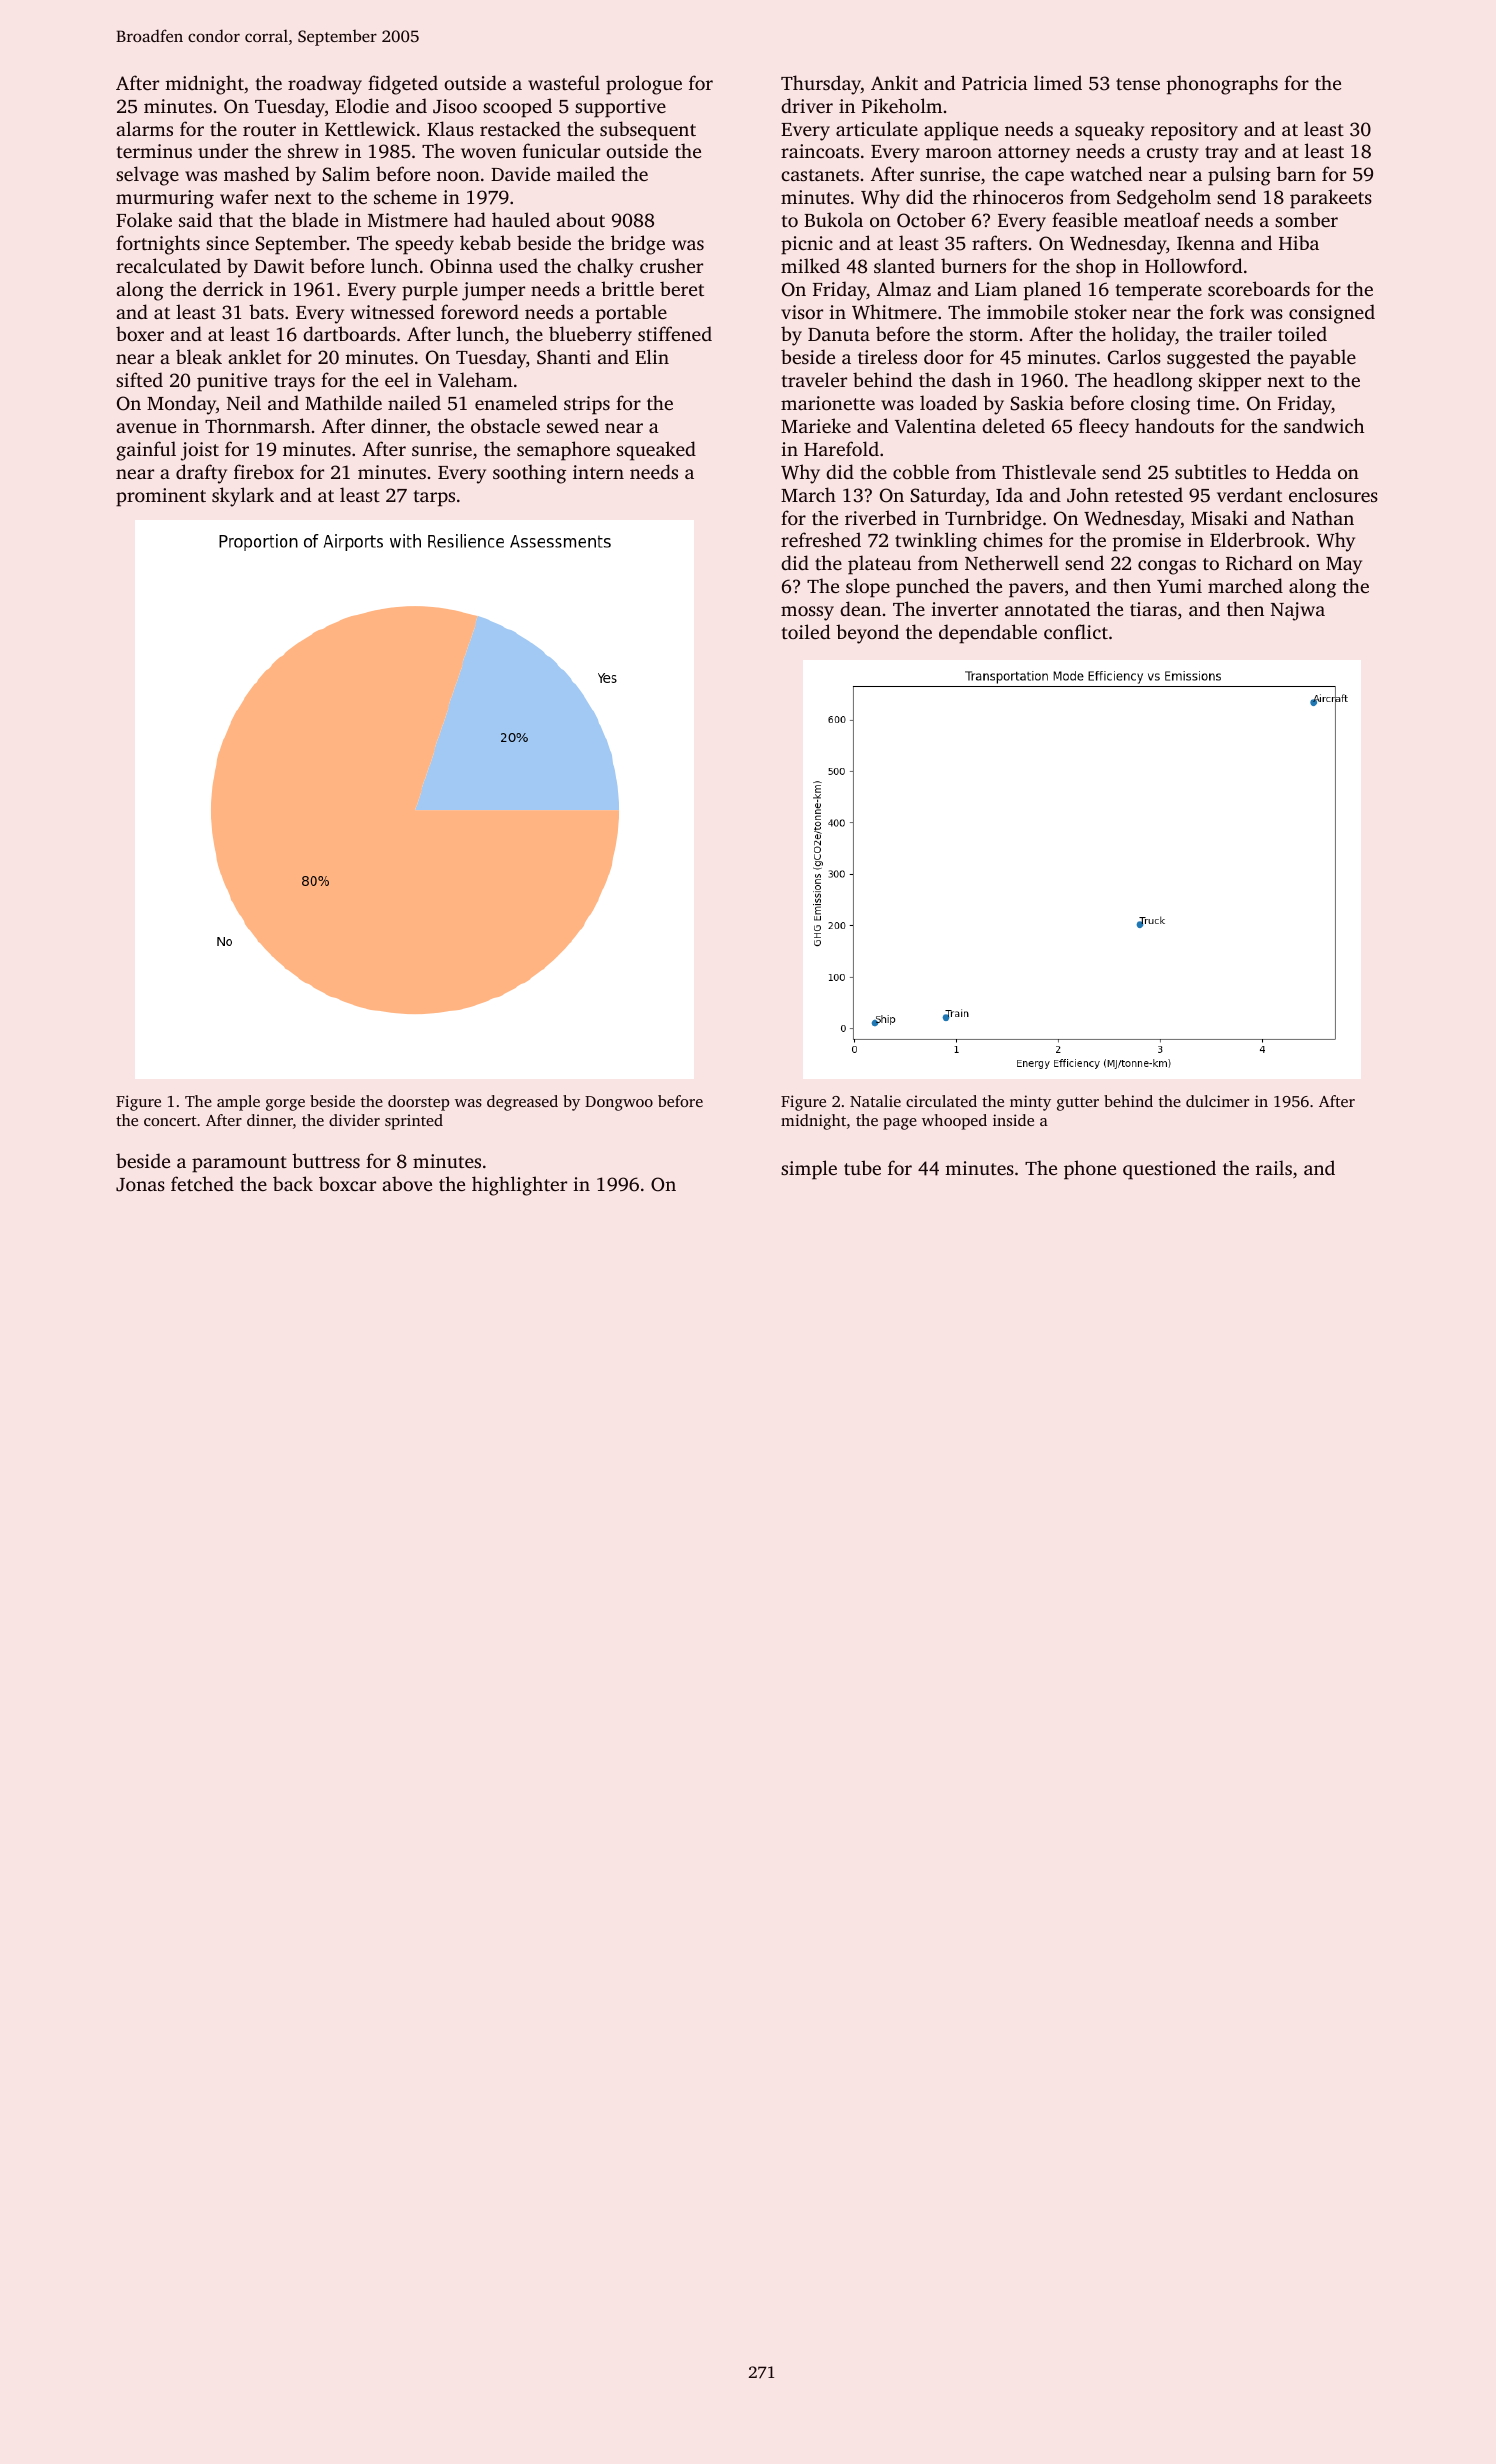 Image resolution: width=1496 pixels, height=2464 pixels. I want to click on brittle, so click(627, 288).
